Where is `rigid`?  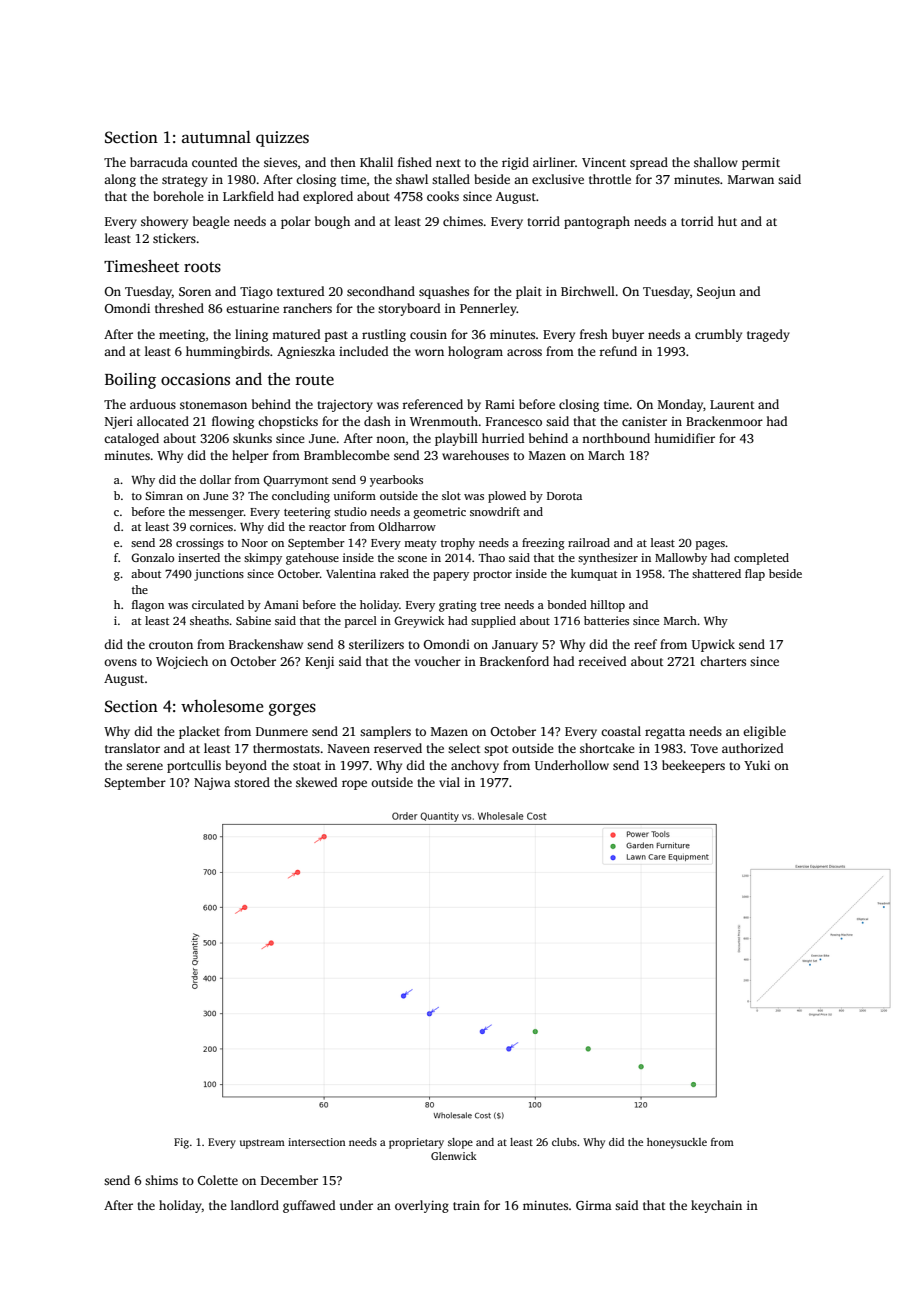
rigid is located at coordinates (515, 163).
